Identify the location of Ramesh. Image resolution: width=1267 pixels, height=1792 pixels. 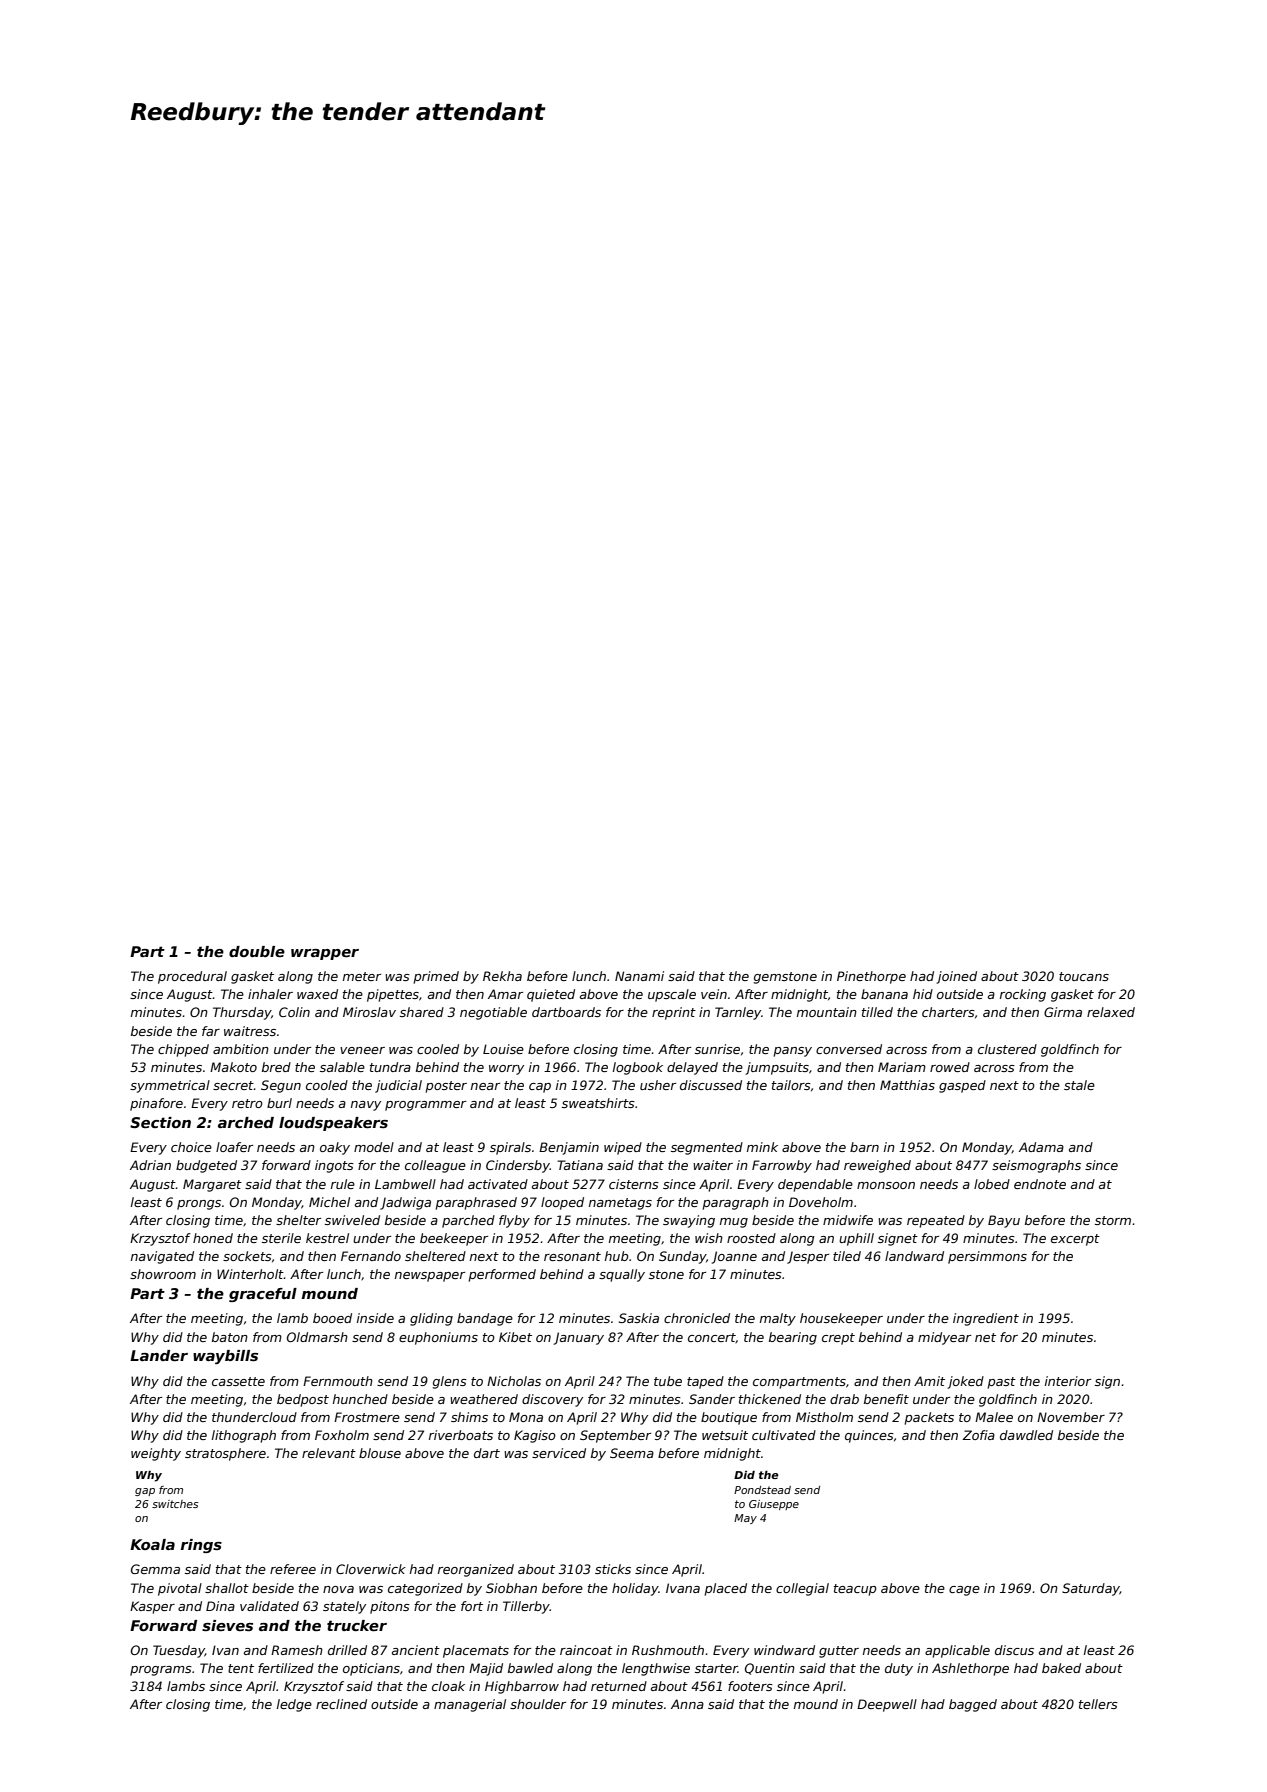
(297, 1650).
